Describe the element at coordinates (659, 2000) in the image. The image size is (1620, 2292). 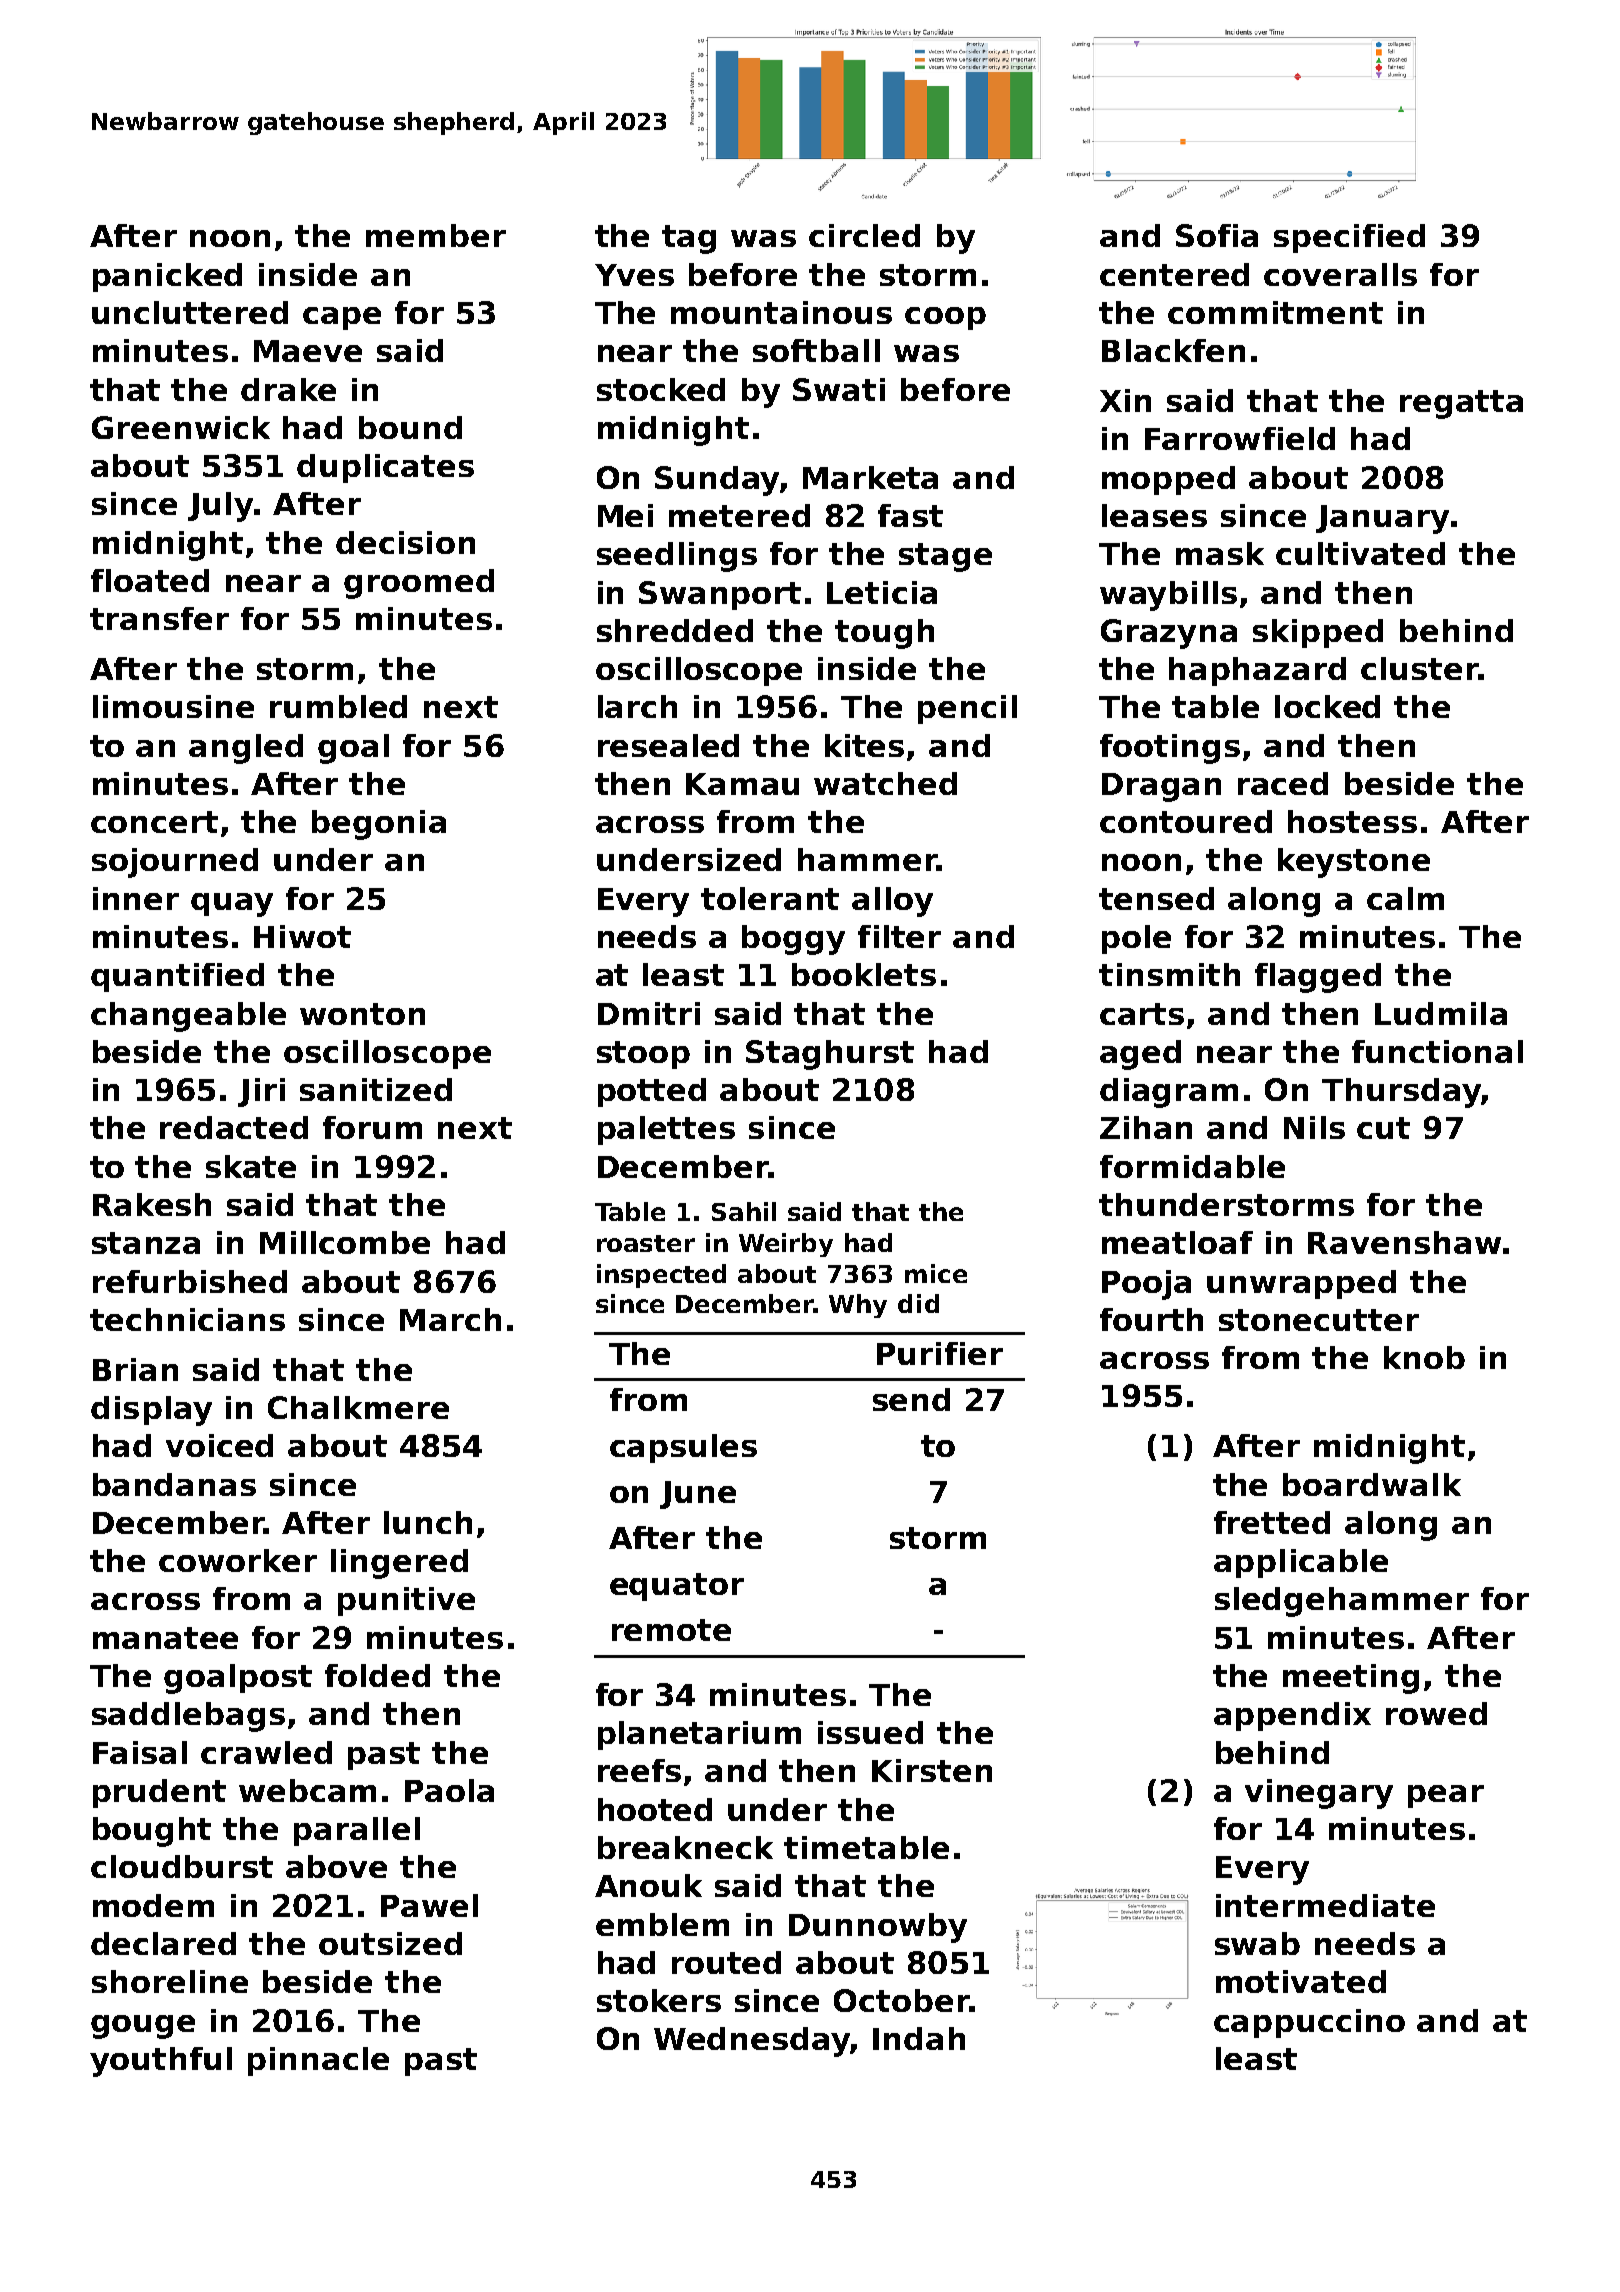
I see `stokers` at that location.
